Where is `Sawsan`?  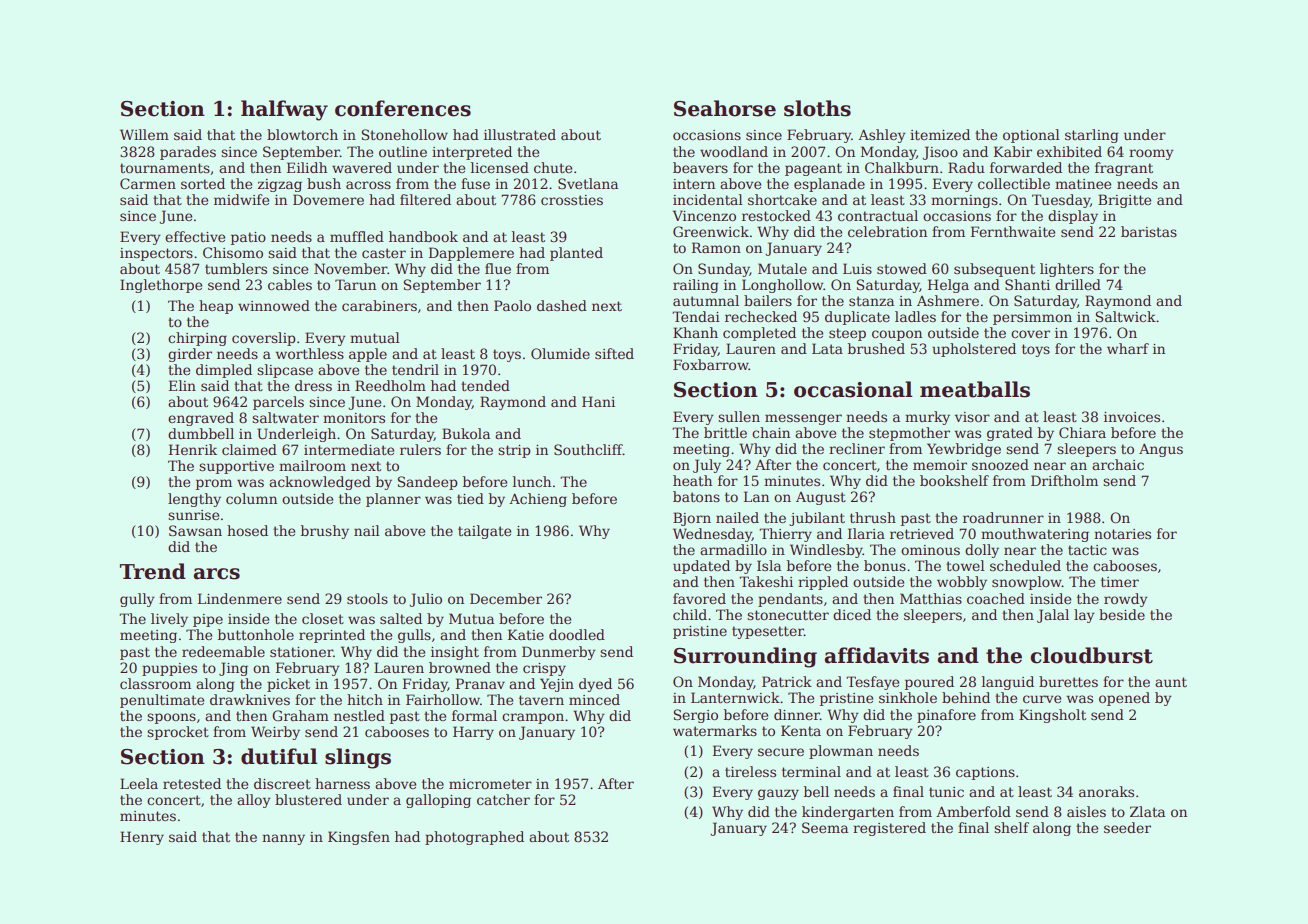
Sawsan is located at coordinates (195, 530).
